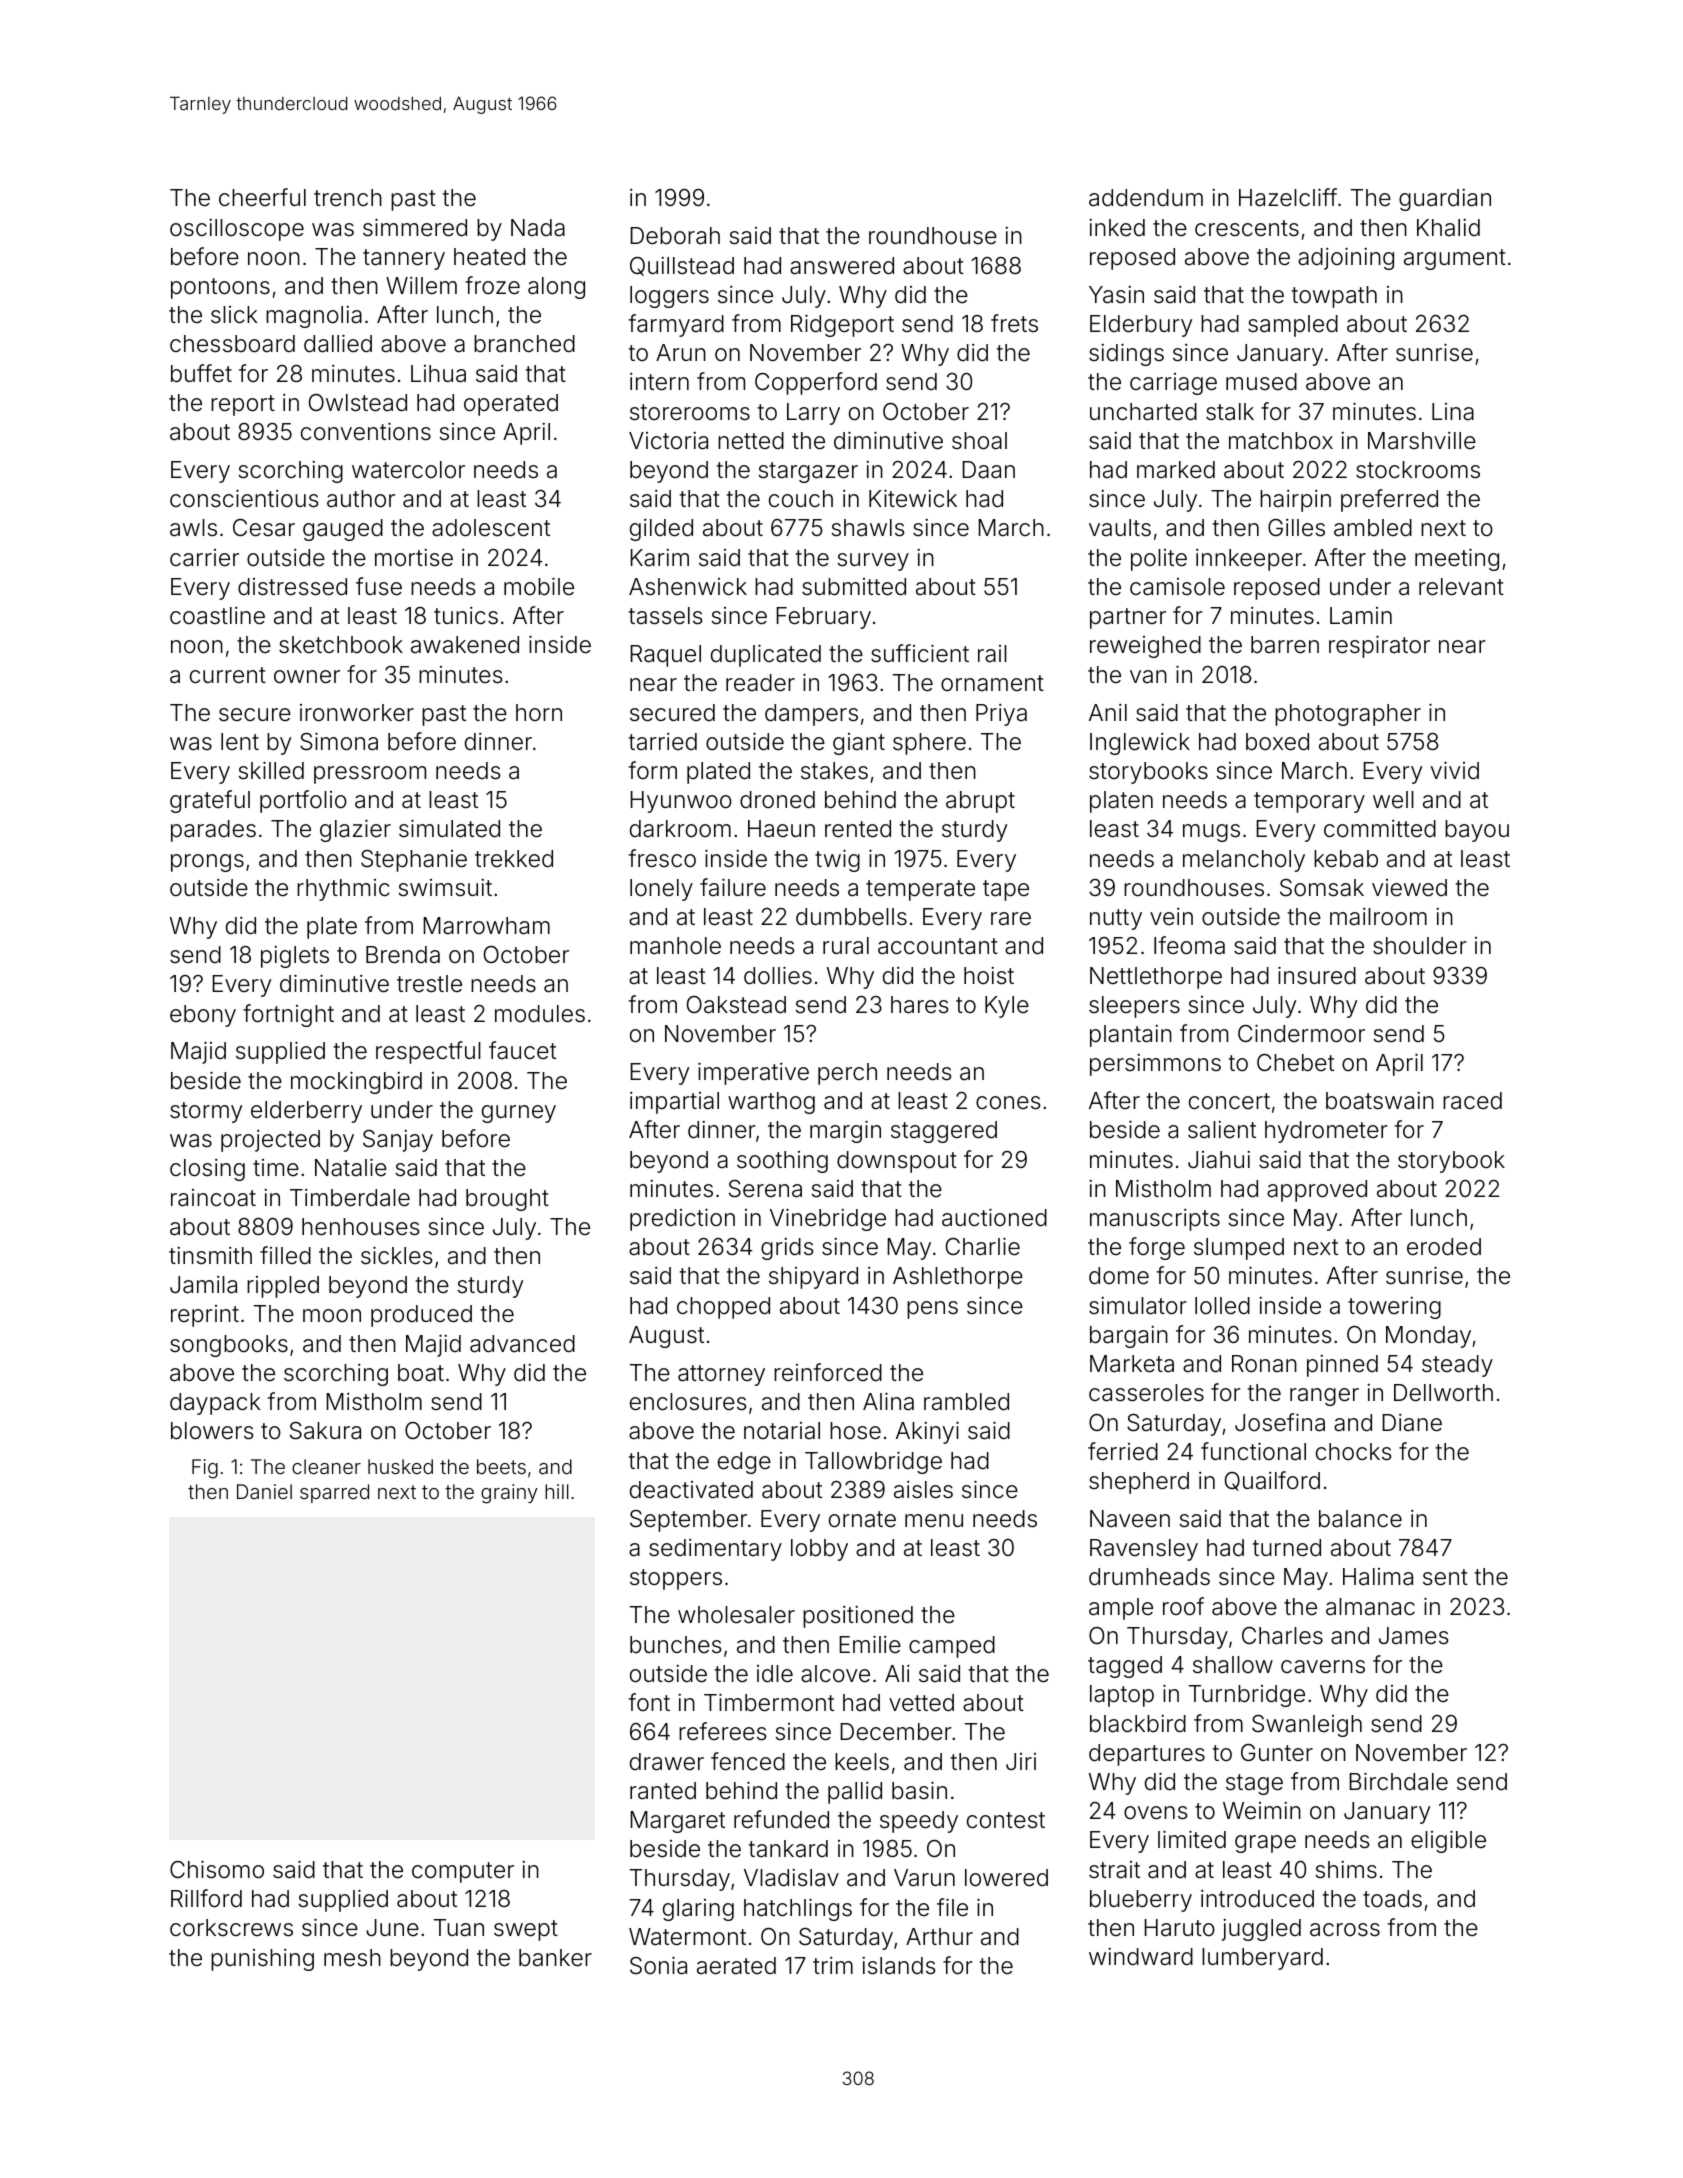 This image has width=1683, height=2178. I want to click on answered, so click(842, 266).
